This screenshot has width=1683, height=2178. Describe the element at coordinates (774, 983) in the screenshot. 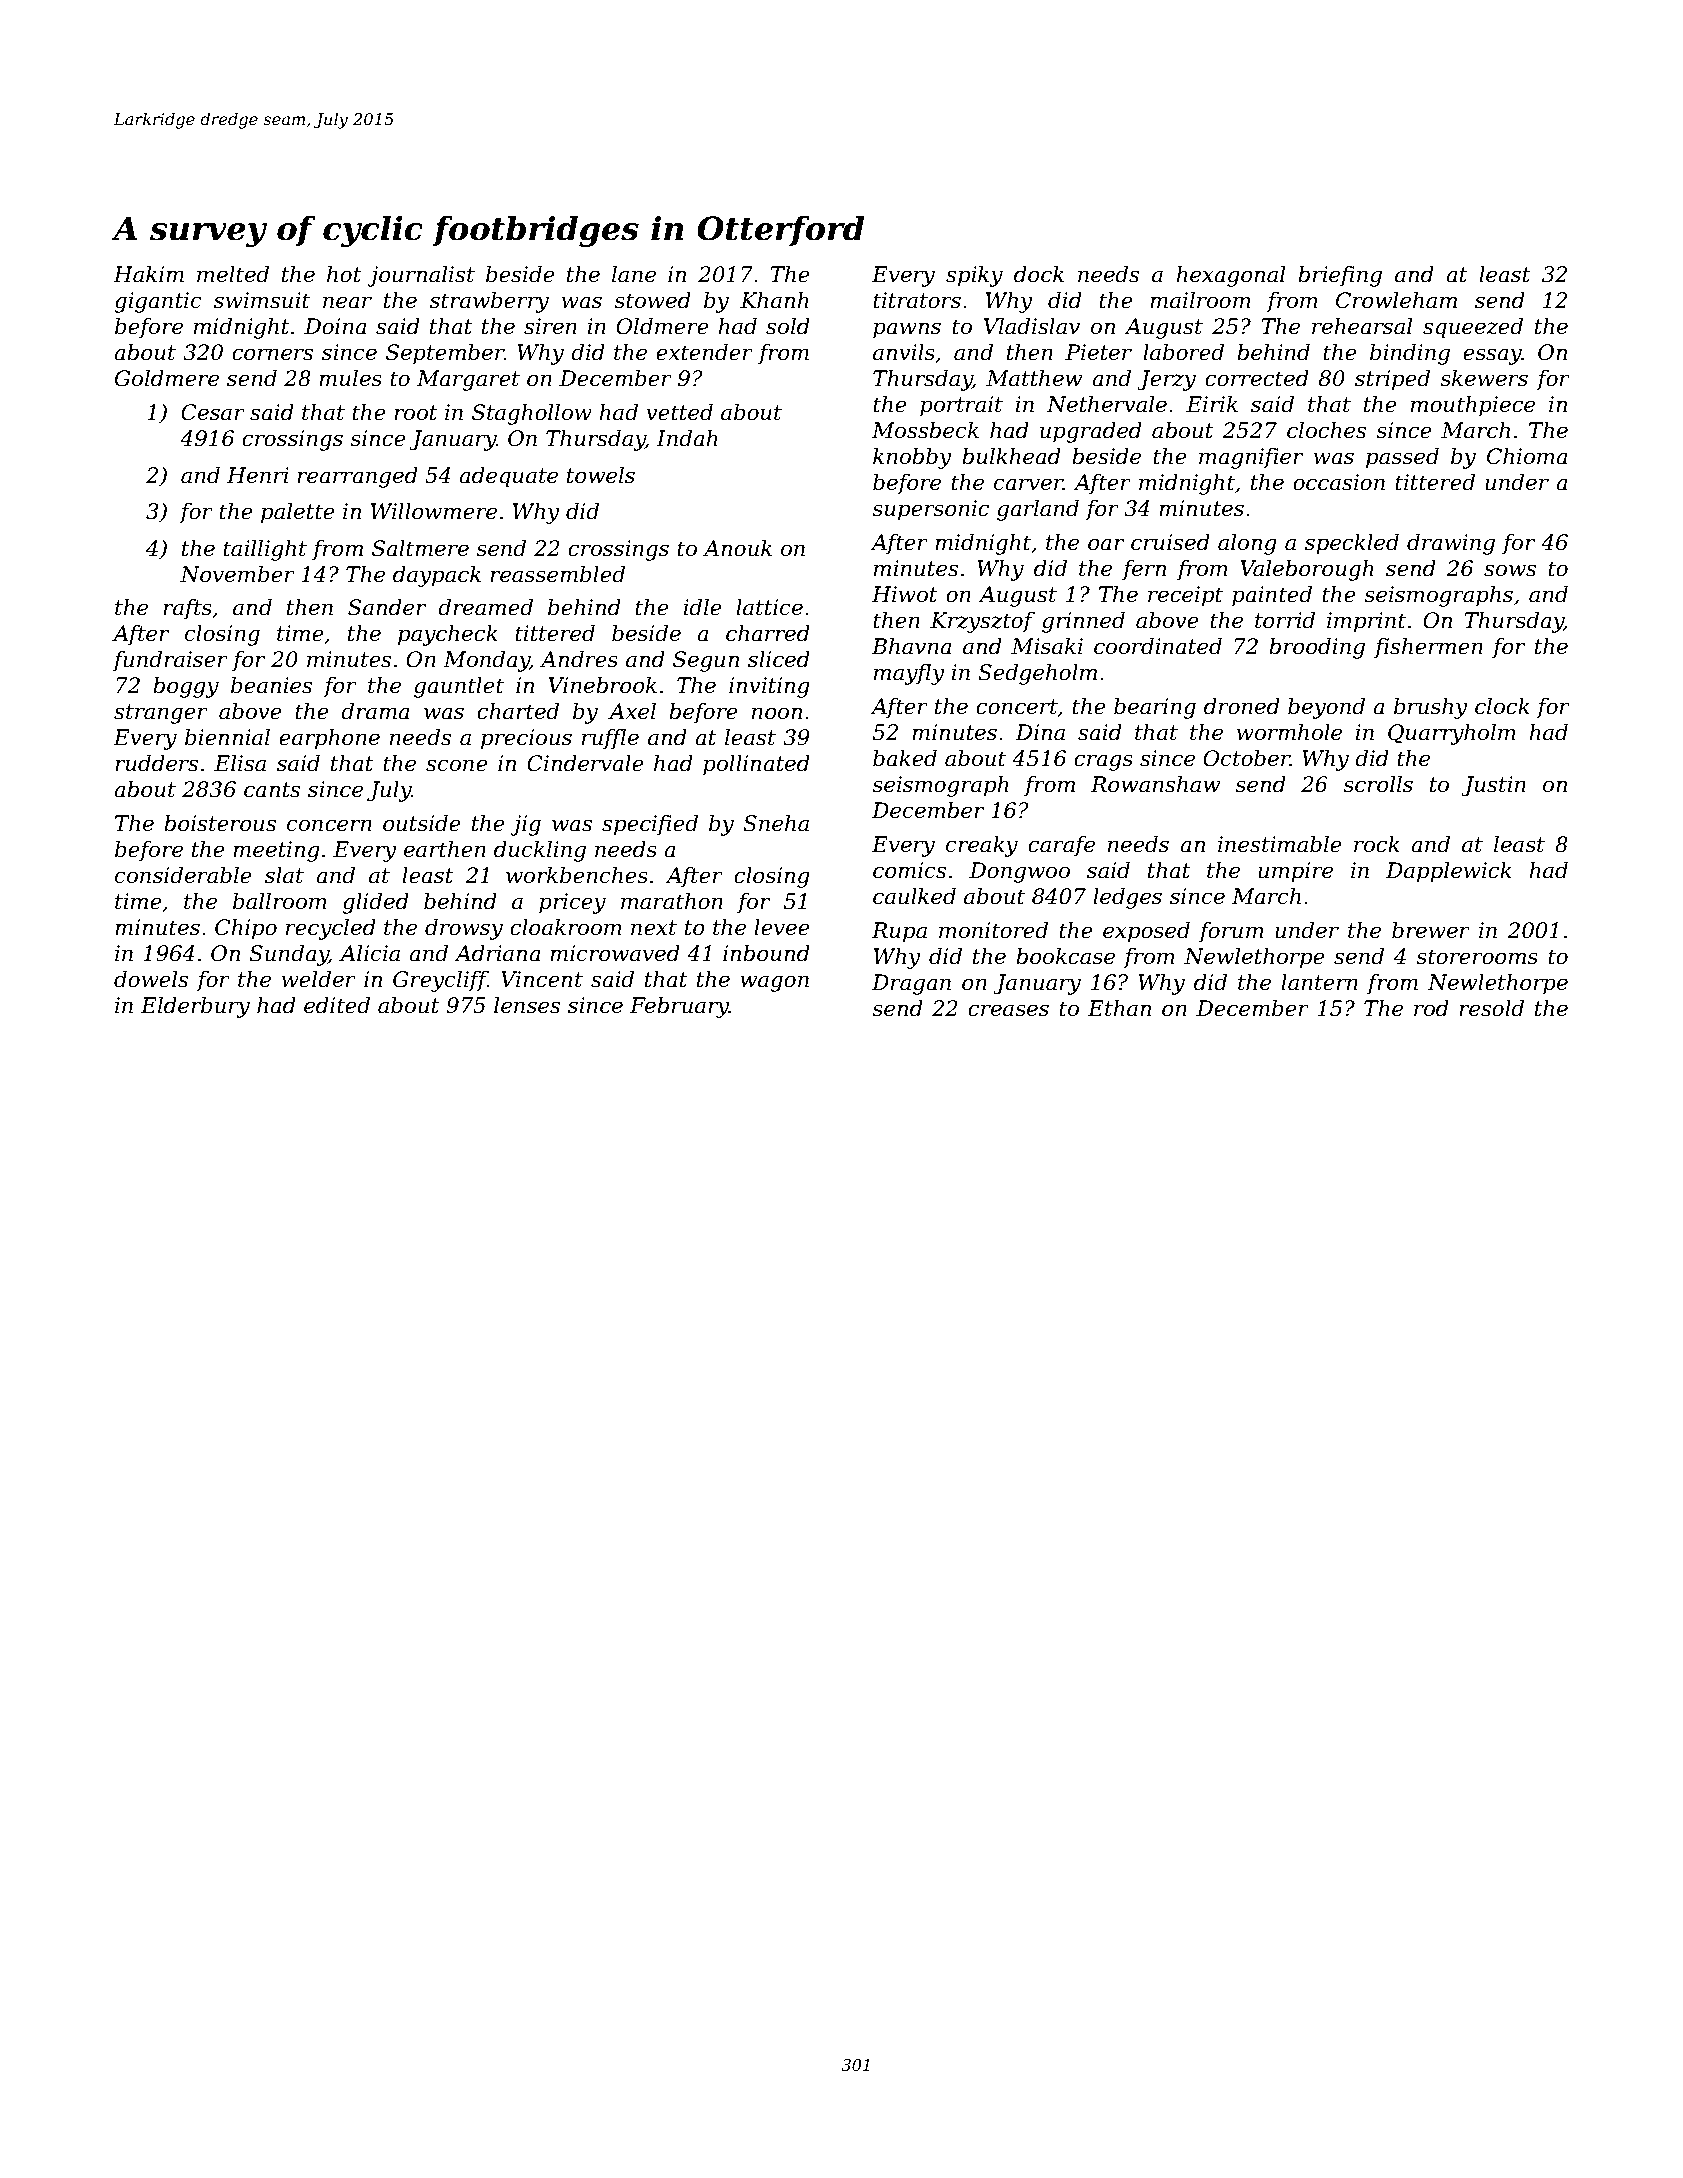

I see `wagon` at that location.
